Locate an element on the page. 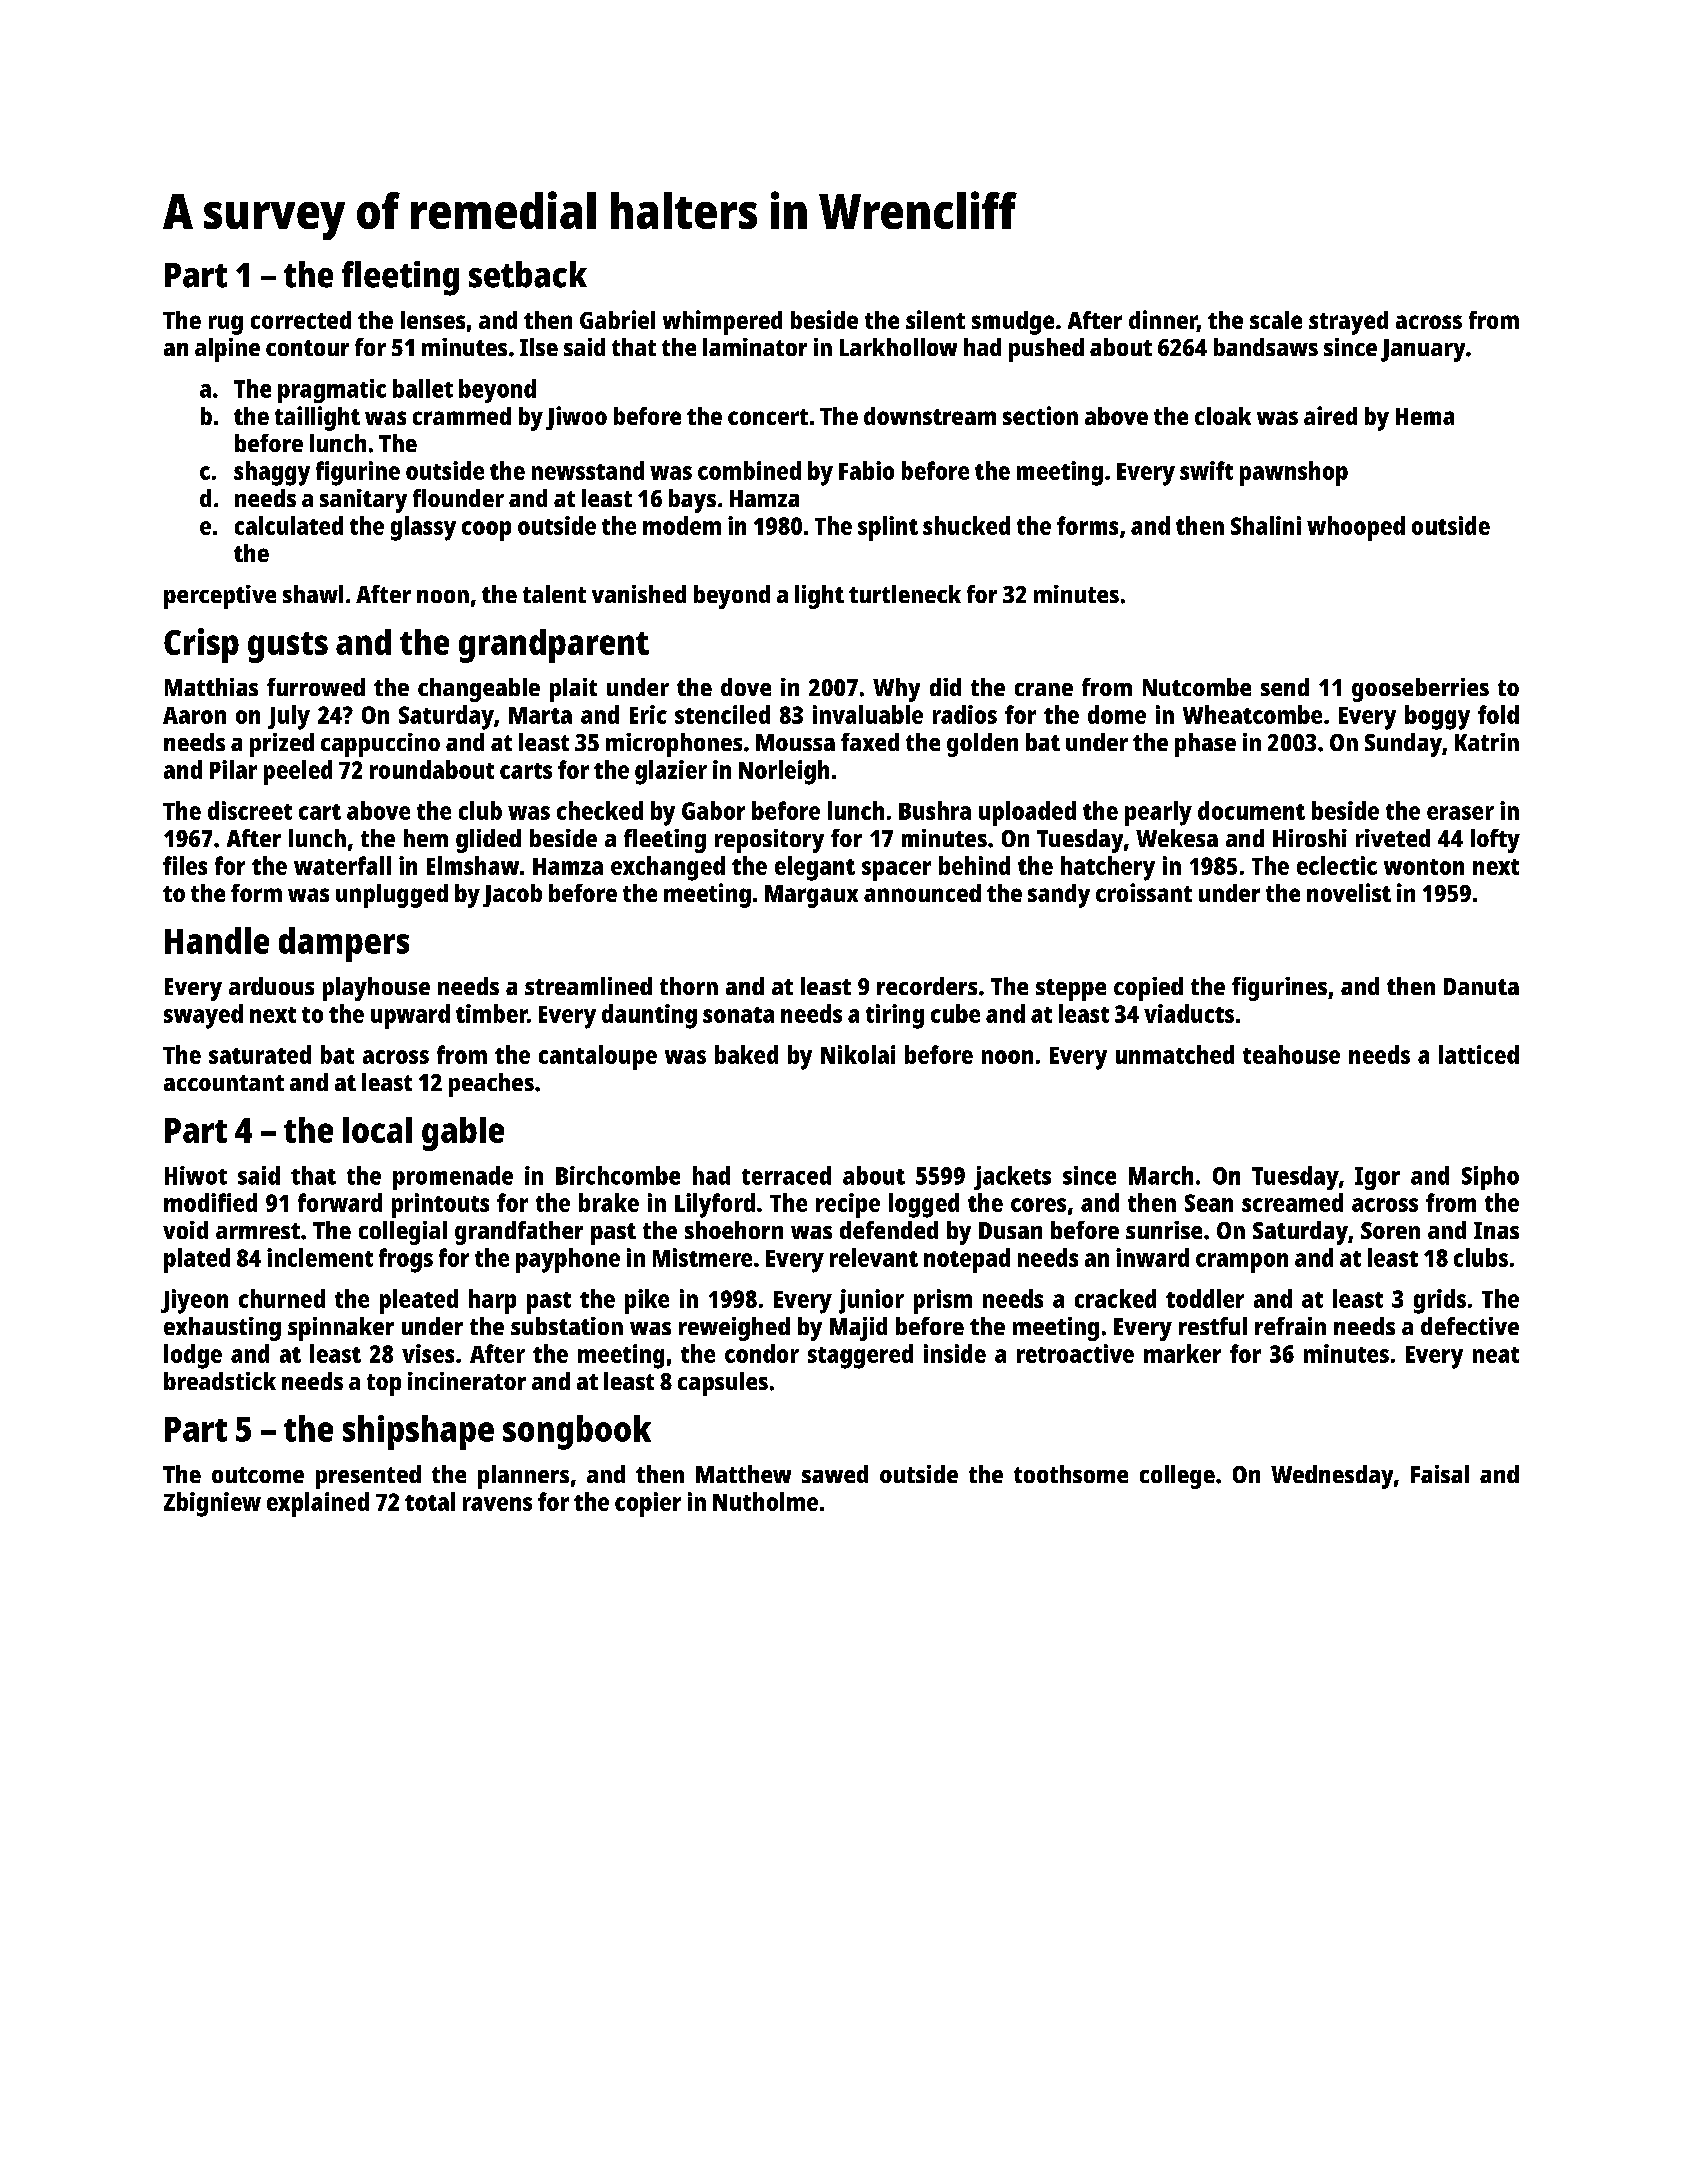  Gabor is located at coordinates (713, 810).
